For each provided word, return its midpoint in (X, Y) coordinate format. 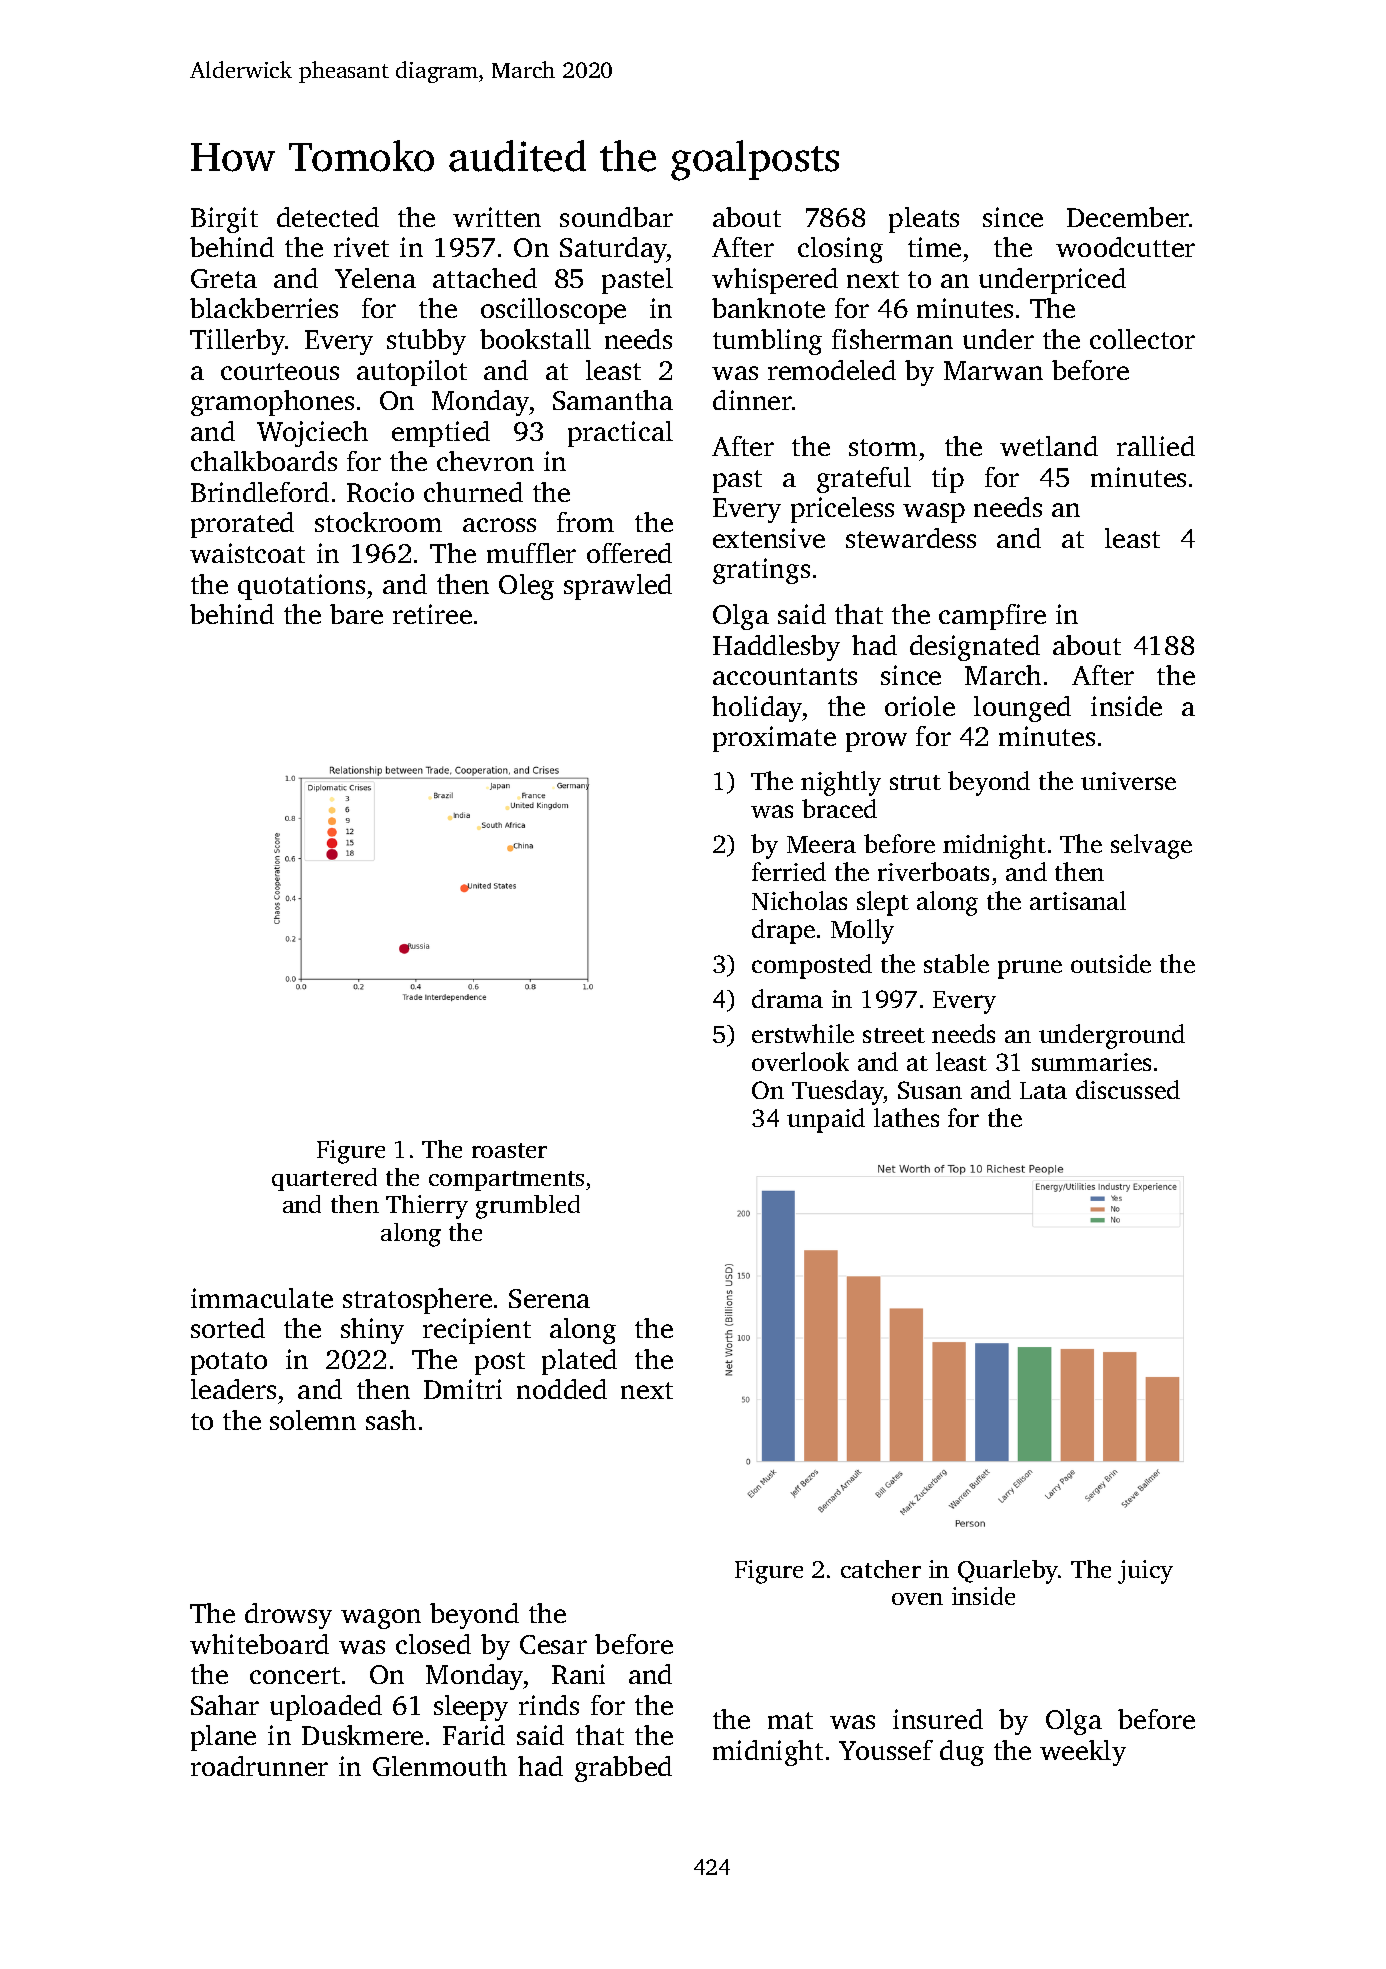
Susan (930, 1090)
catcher (881, 1569)
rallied (1156, 446)
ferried (789, 871)
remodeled (832, 370)
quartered (324, 1179)
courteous (280, 371)
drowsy (288, 1616)
